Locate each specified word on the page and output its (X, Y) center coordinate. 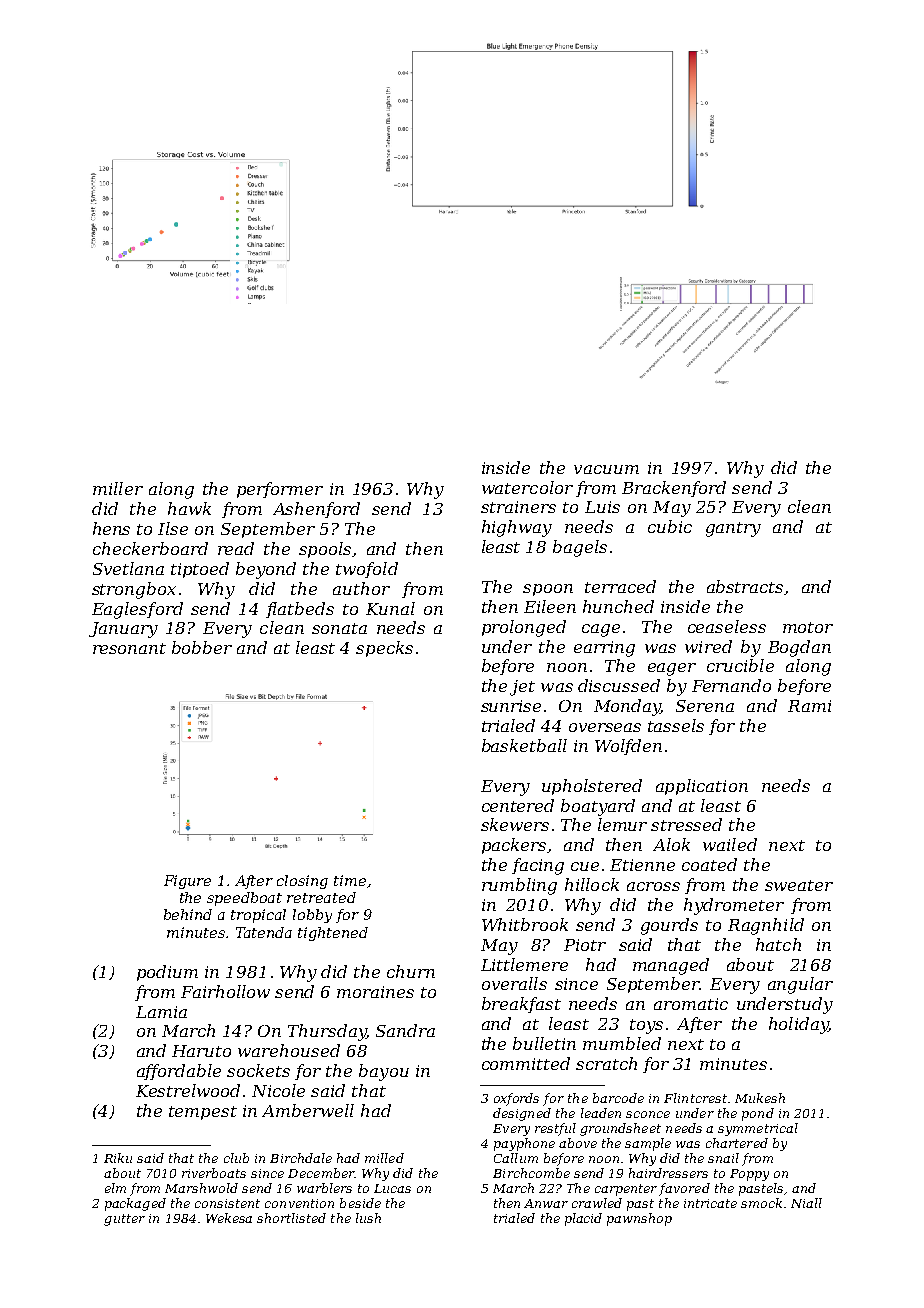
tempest (203, 1113)
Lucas (392, 1188)
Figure (187, 882)
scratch (606, 1063)
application (702, 787)
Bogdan (799, 648)
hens (111, 528)
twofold (367, 570)
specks (384, 649)
